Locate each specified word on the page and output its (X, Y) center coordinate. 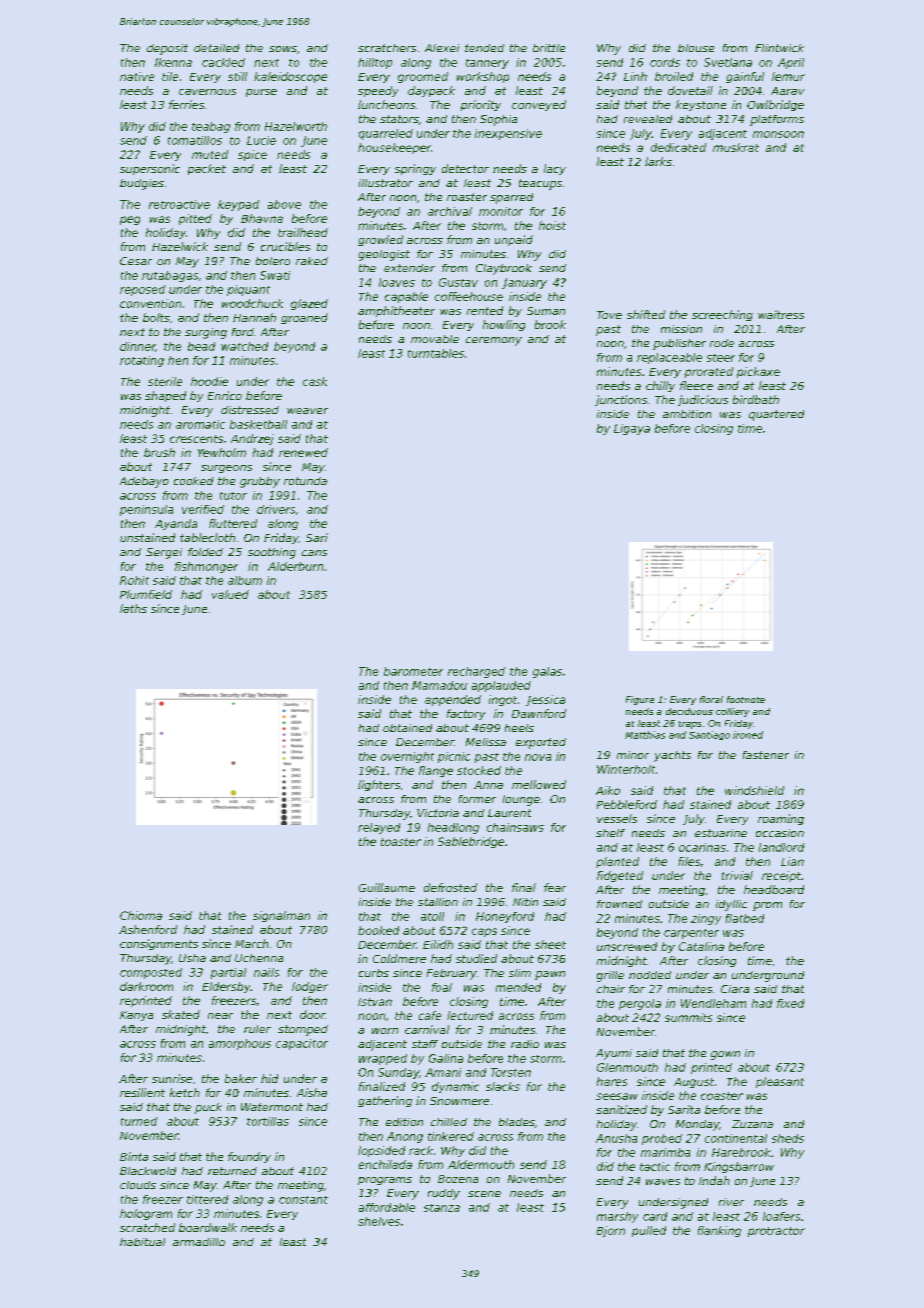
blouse (696, 48)
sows (283, 49)
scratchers (387, 48)
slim (520, 973)
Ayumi (614, 1054)
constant (303, 1200)
